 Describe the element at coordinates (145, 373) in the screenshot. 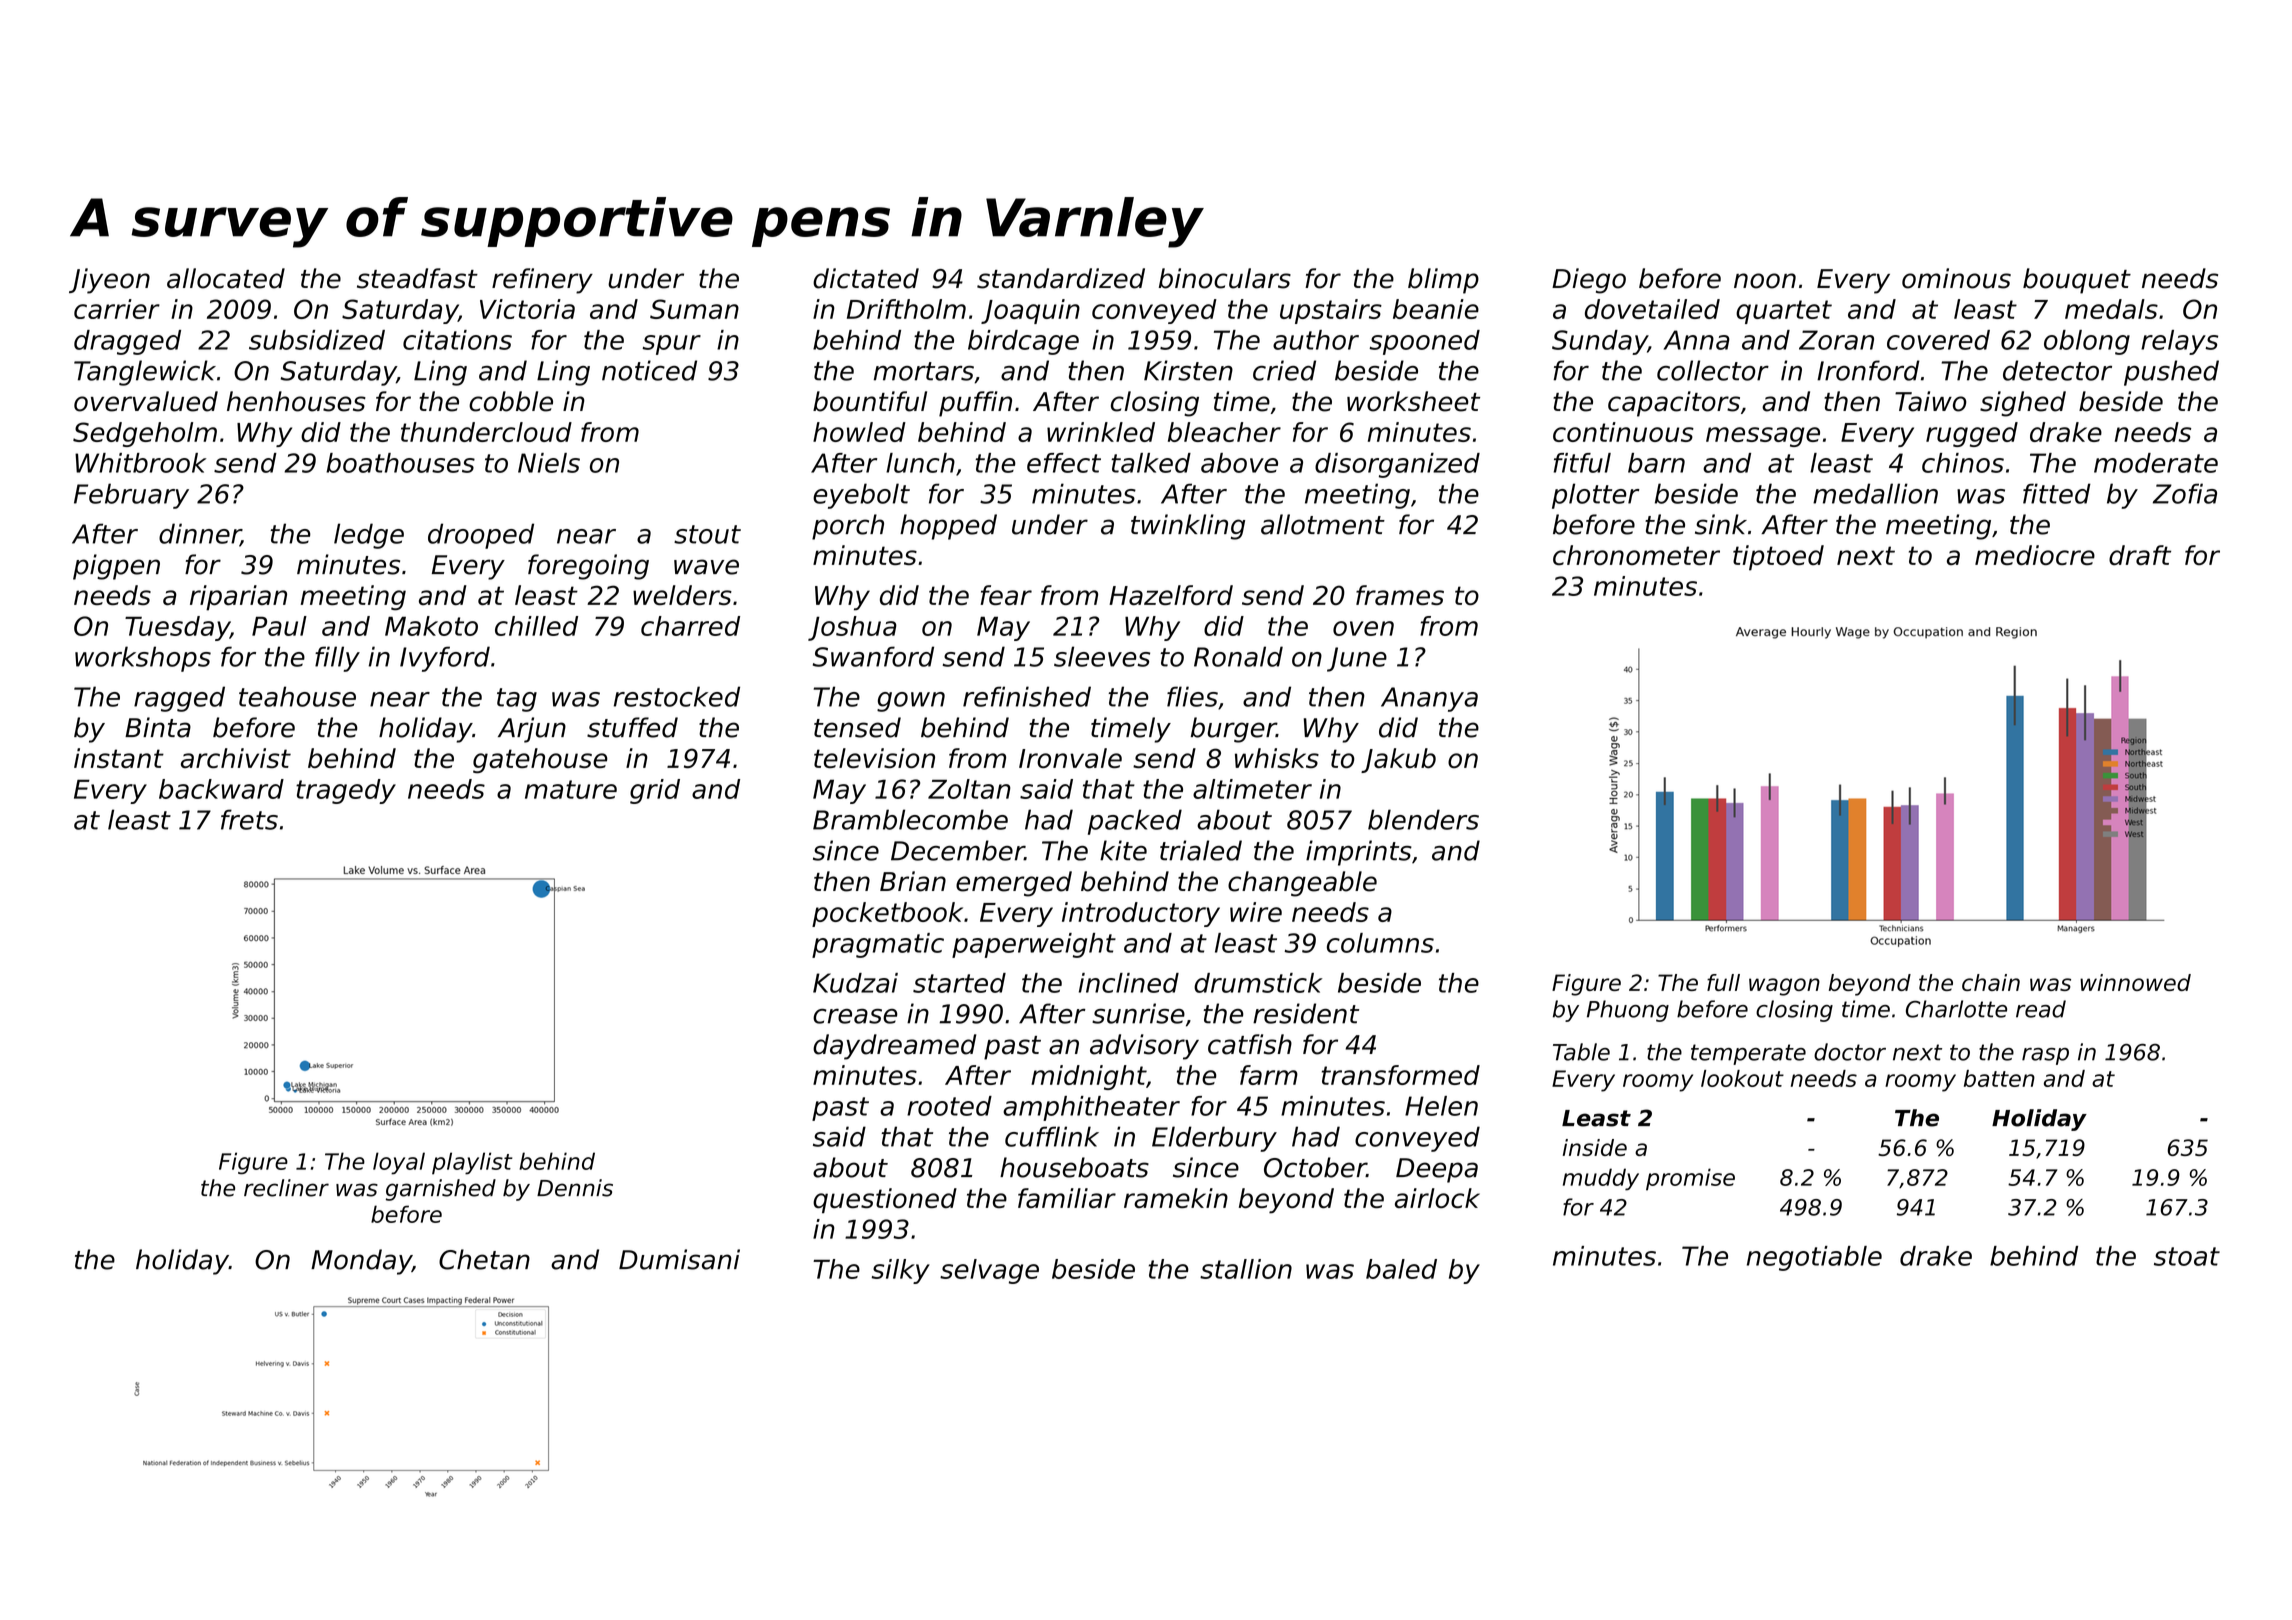

I see `Tanglewick` at that location.
